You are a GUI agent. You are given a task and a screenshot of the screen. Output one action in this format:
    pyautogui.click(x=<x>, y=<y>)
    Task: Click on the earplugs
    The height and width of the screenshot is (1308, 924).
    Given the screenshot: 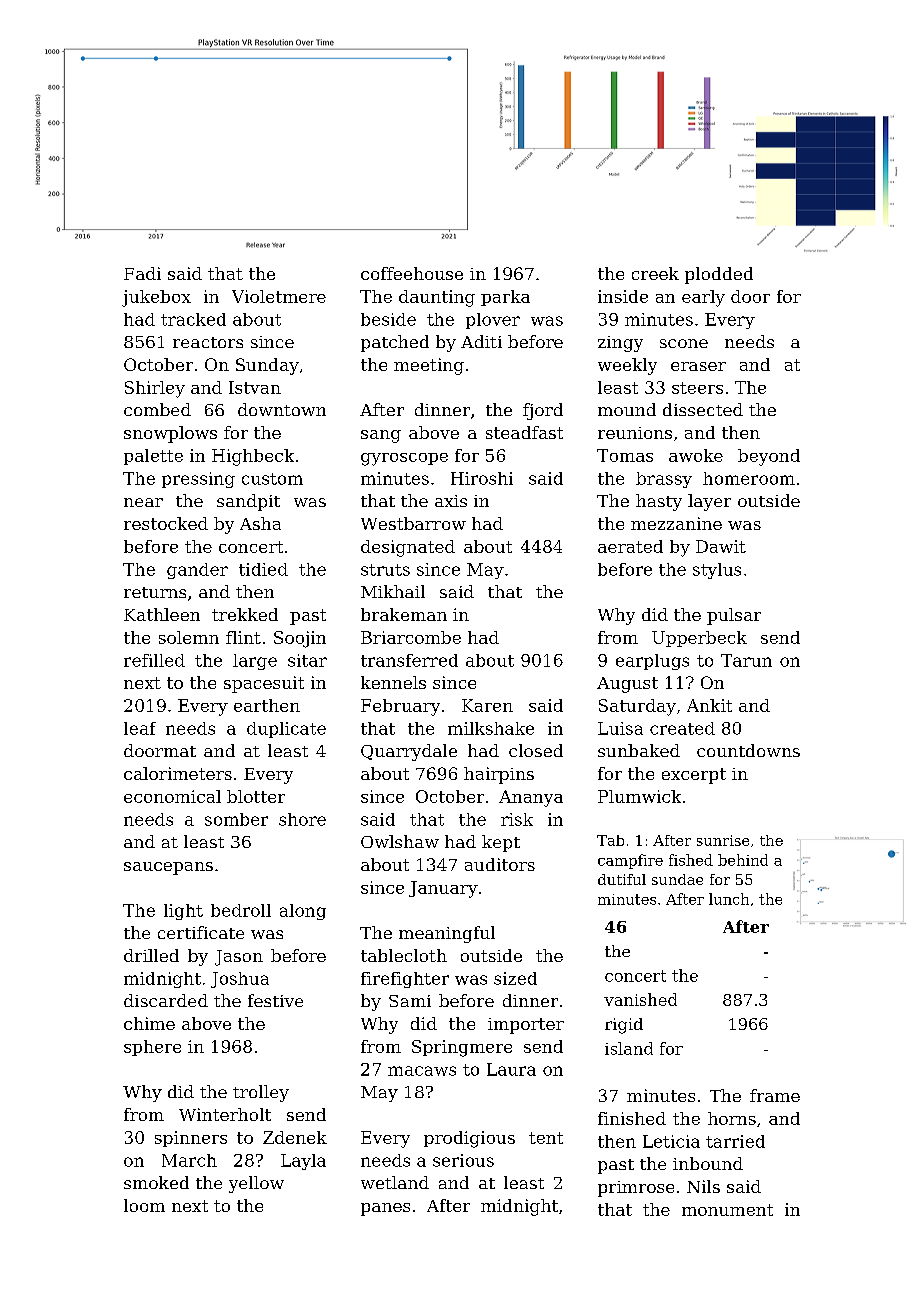 What is the action you would take?
    pyautogui.click(x=652, y=662)
